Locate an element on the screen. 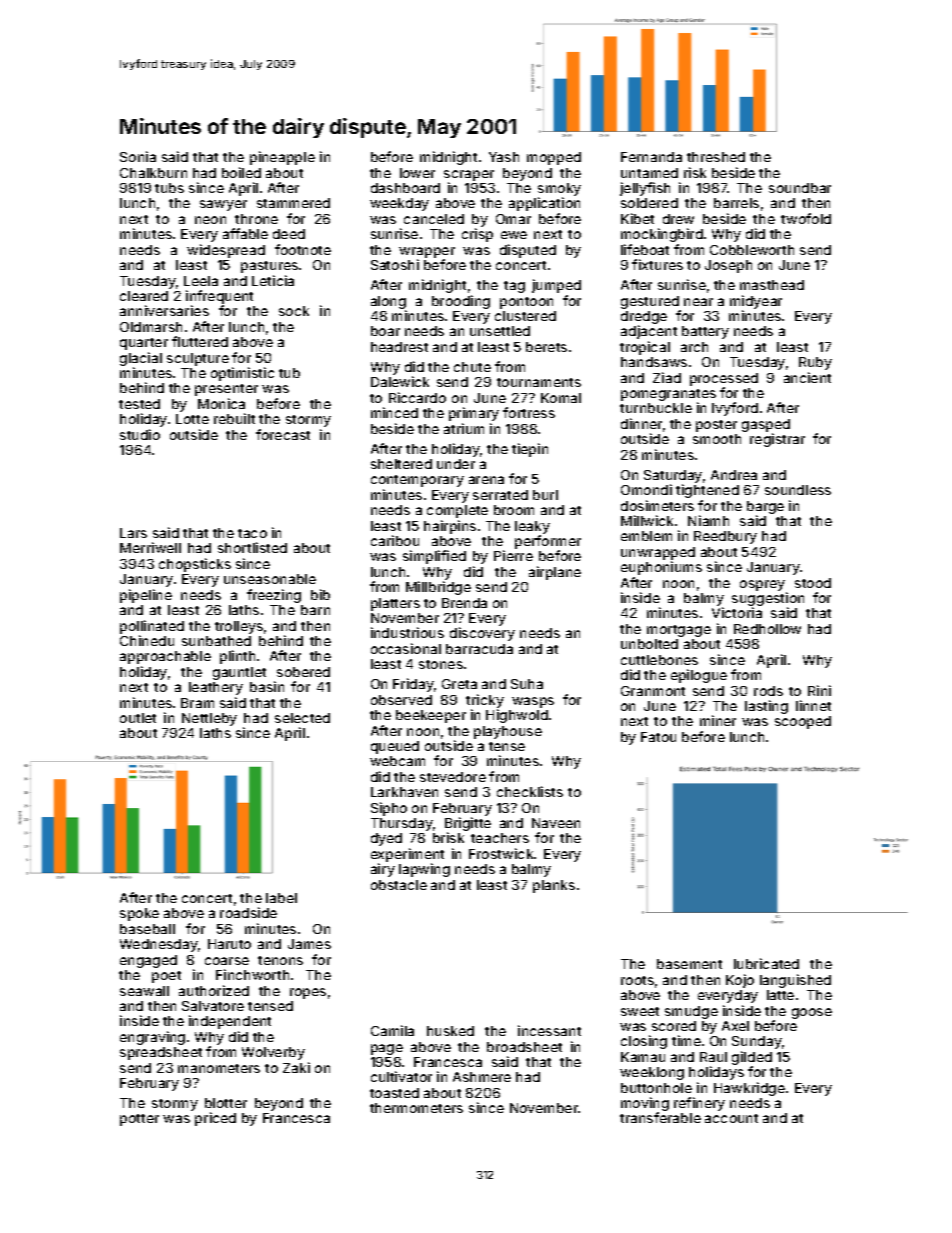 The width and height of the screenshot is (952, 1233). playhouse is located at coordinates (508, 732).
